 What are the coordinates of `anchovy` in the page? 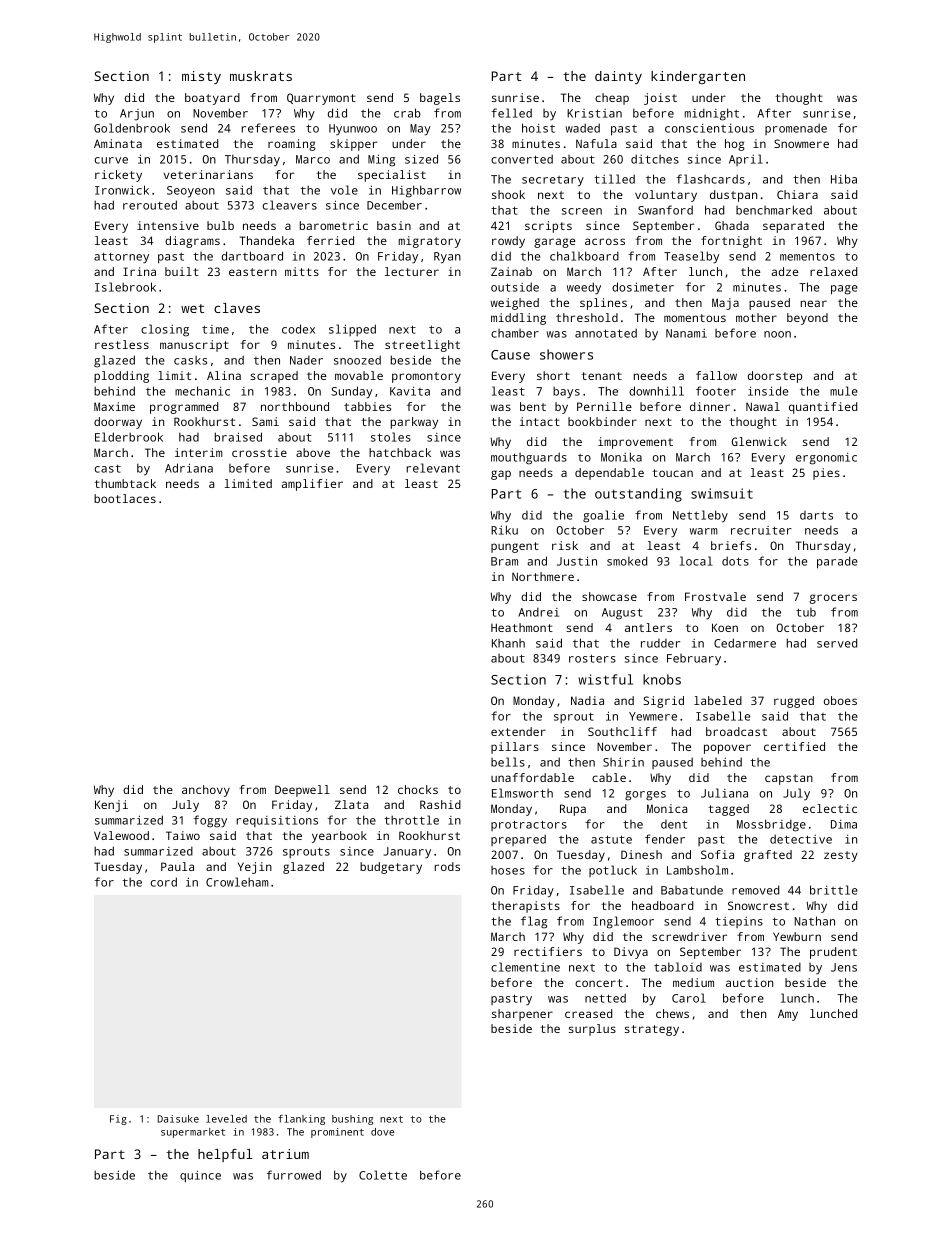 It's located at (206, 791).
